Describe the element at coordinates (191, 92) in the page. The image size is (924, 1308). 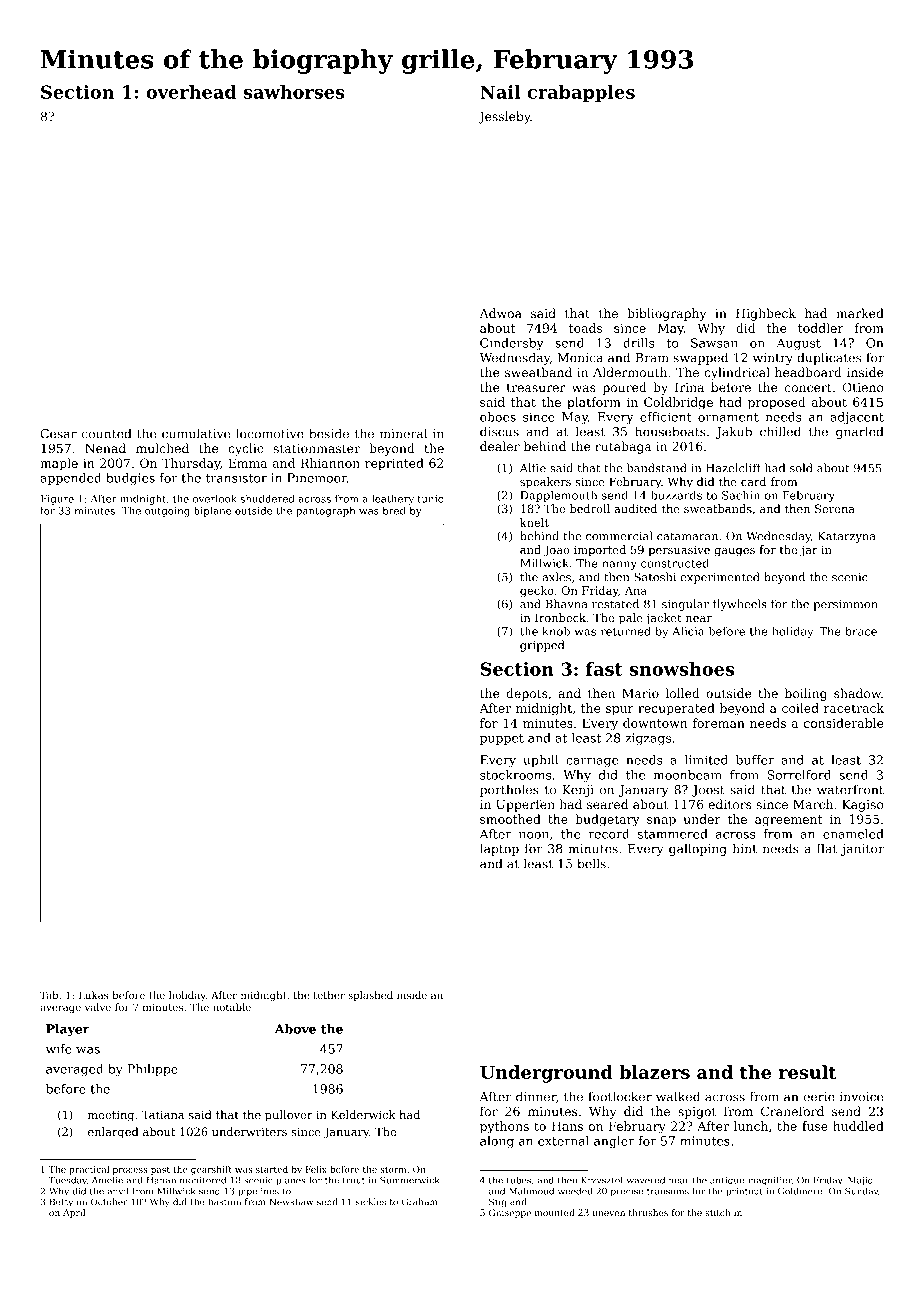
I see `overhead` at that location.
